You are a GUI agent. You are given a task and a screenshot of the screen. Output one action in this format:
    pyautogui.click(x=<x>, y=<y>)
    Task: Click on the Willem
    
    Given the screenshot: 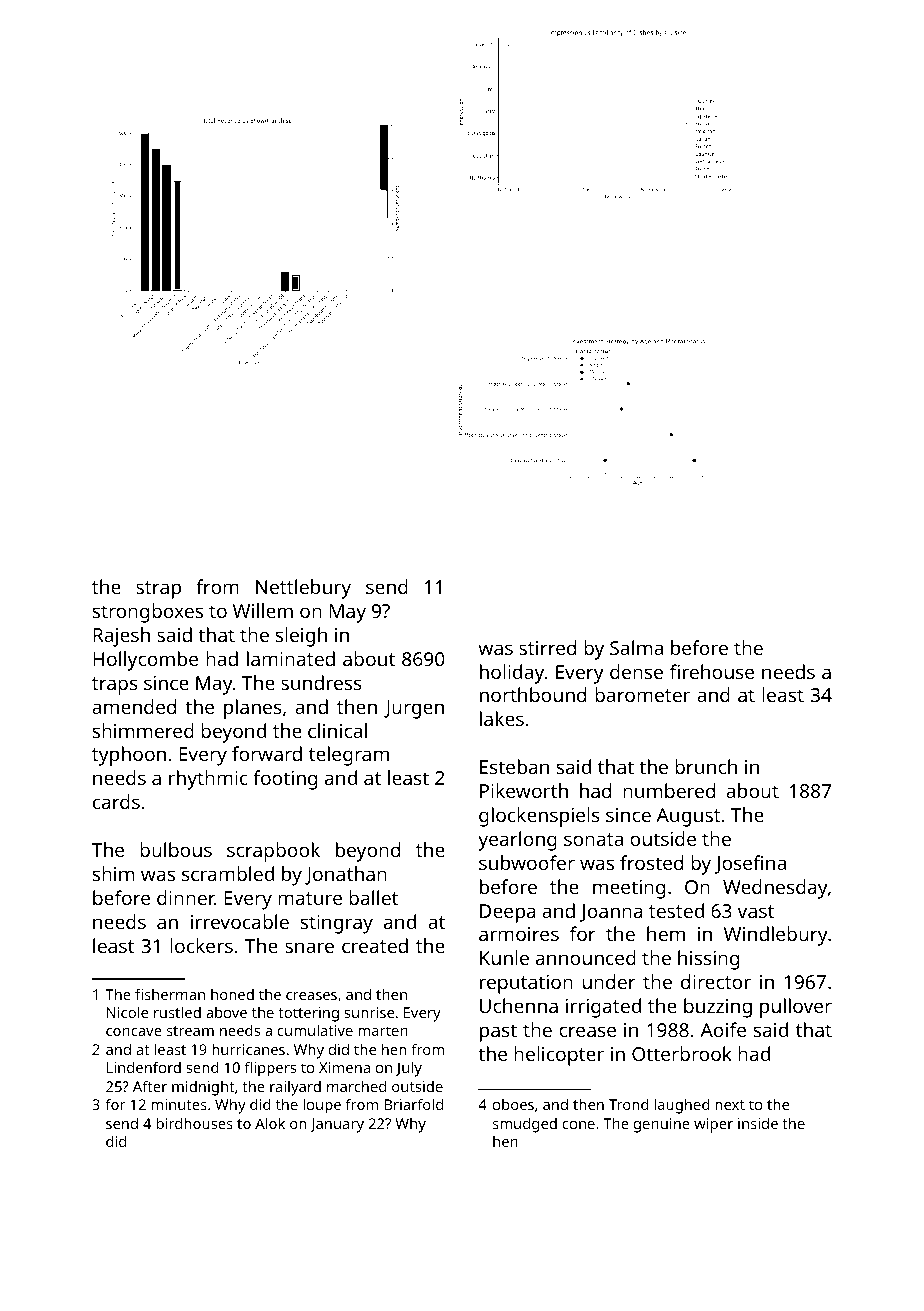 What is the action you would take?
    pyautogui.click(x=263, y=610)
